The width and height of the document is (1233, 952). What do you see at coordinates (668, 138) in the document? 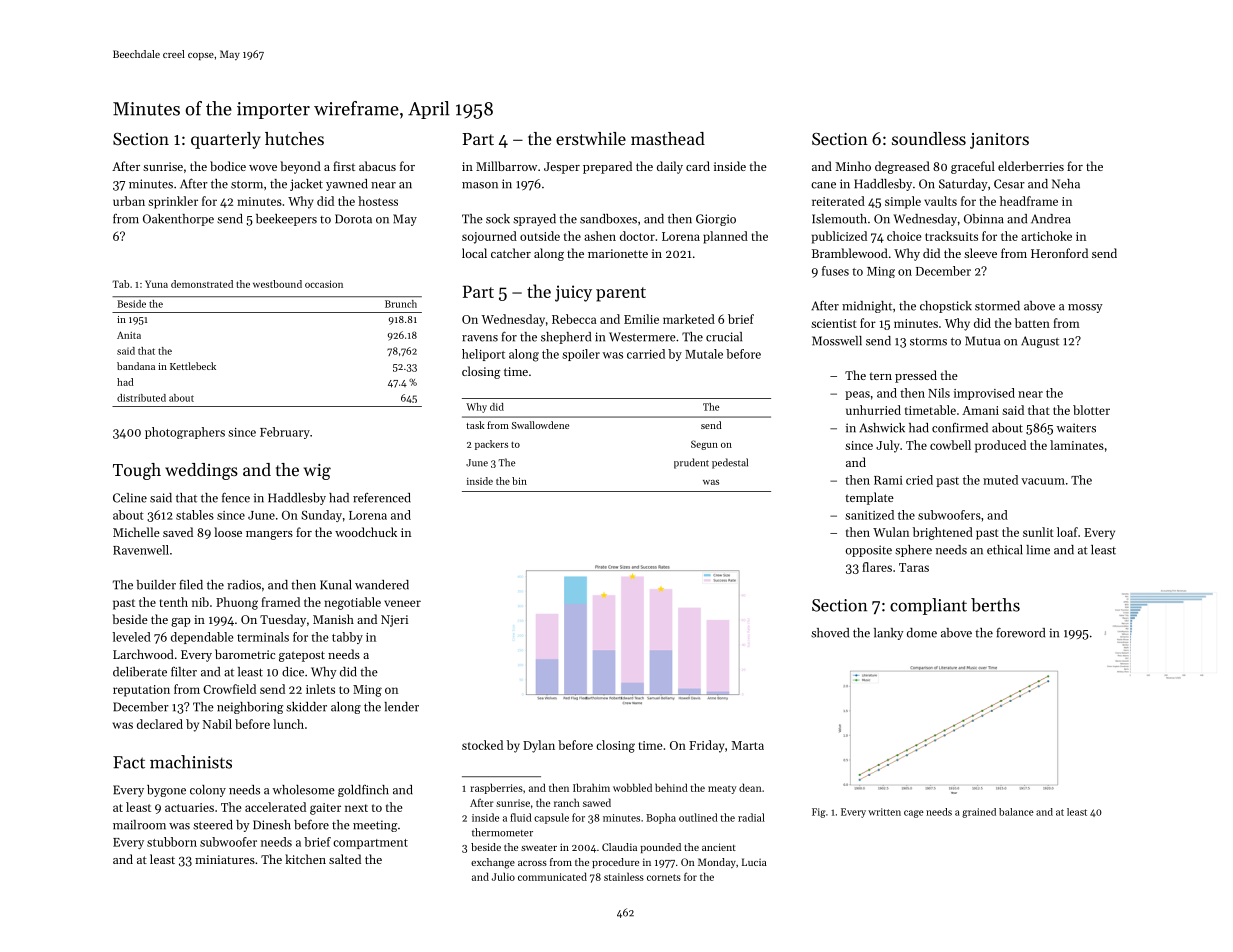
I see `masthead` at bounding box center [668, 138].
